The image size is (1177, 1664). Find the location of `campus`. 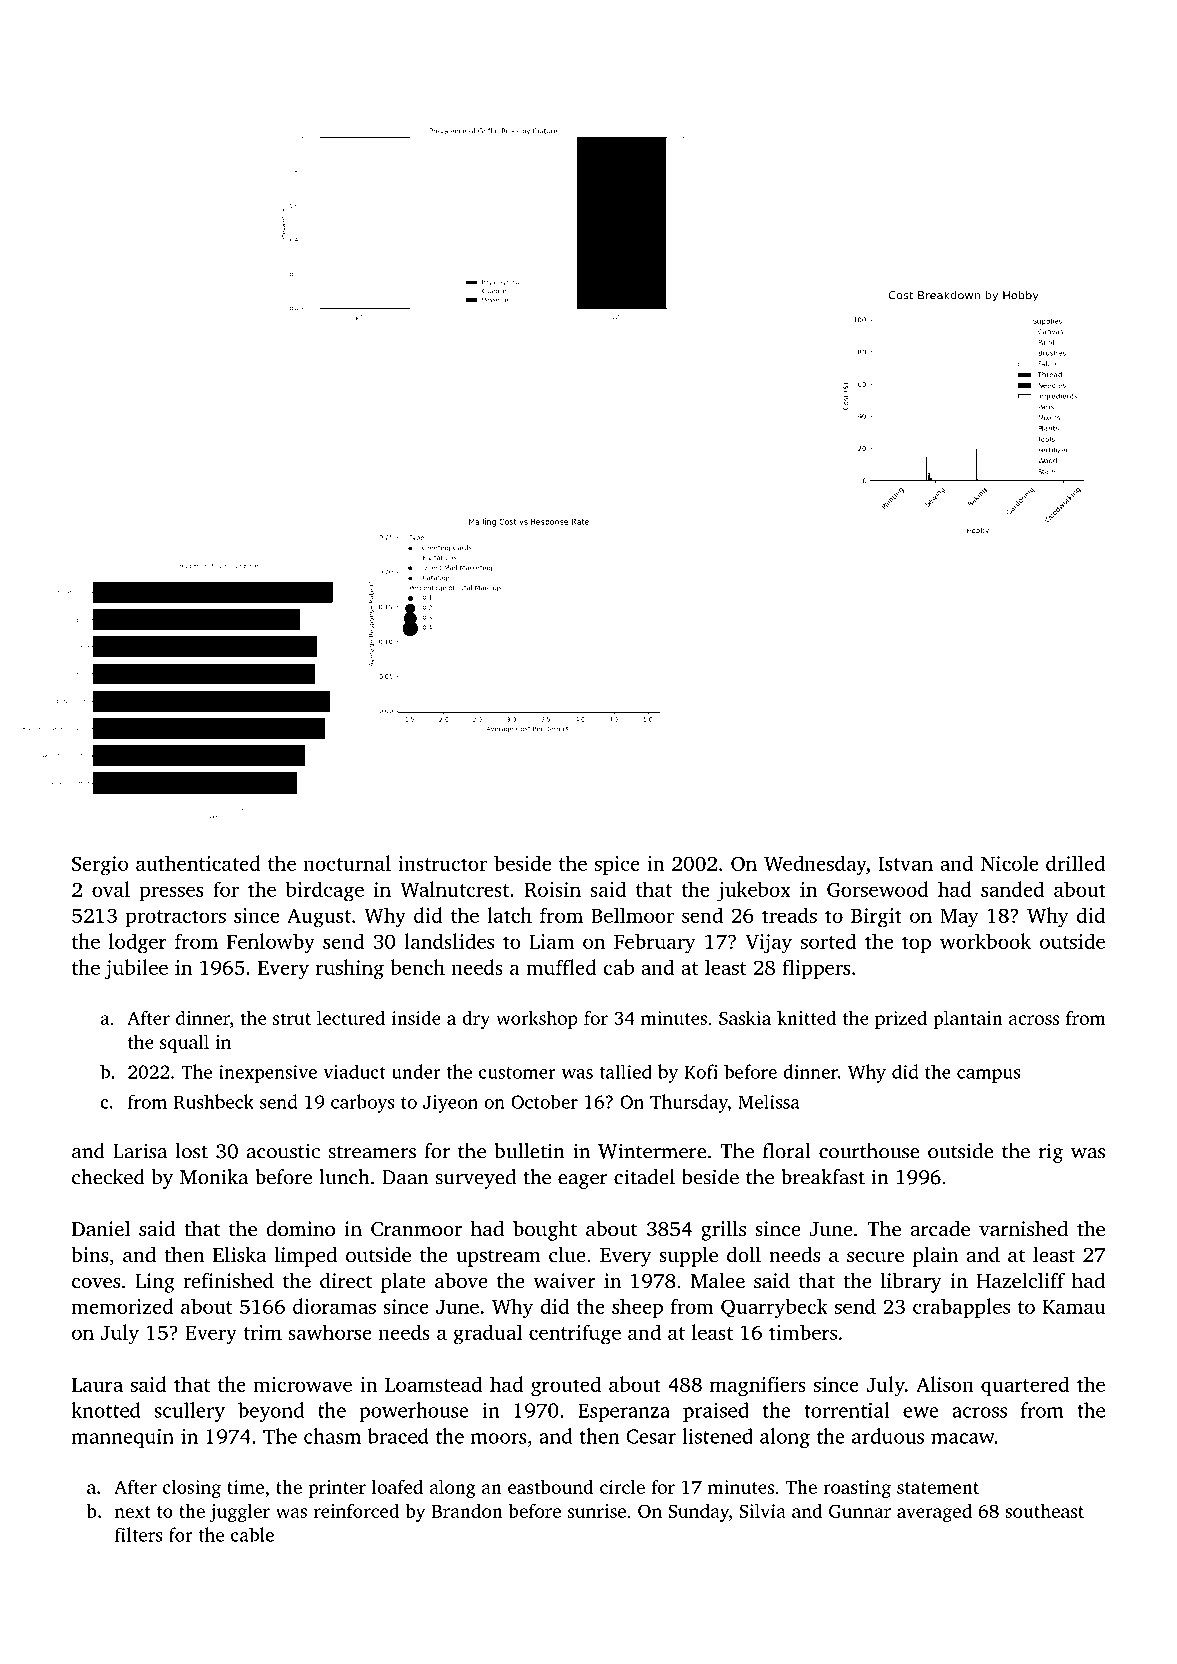

campus is located at coordinates (988, 1076).
